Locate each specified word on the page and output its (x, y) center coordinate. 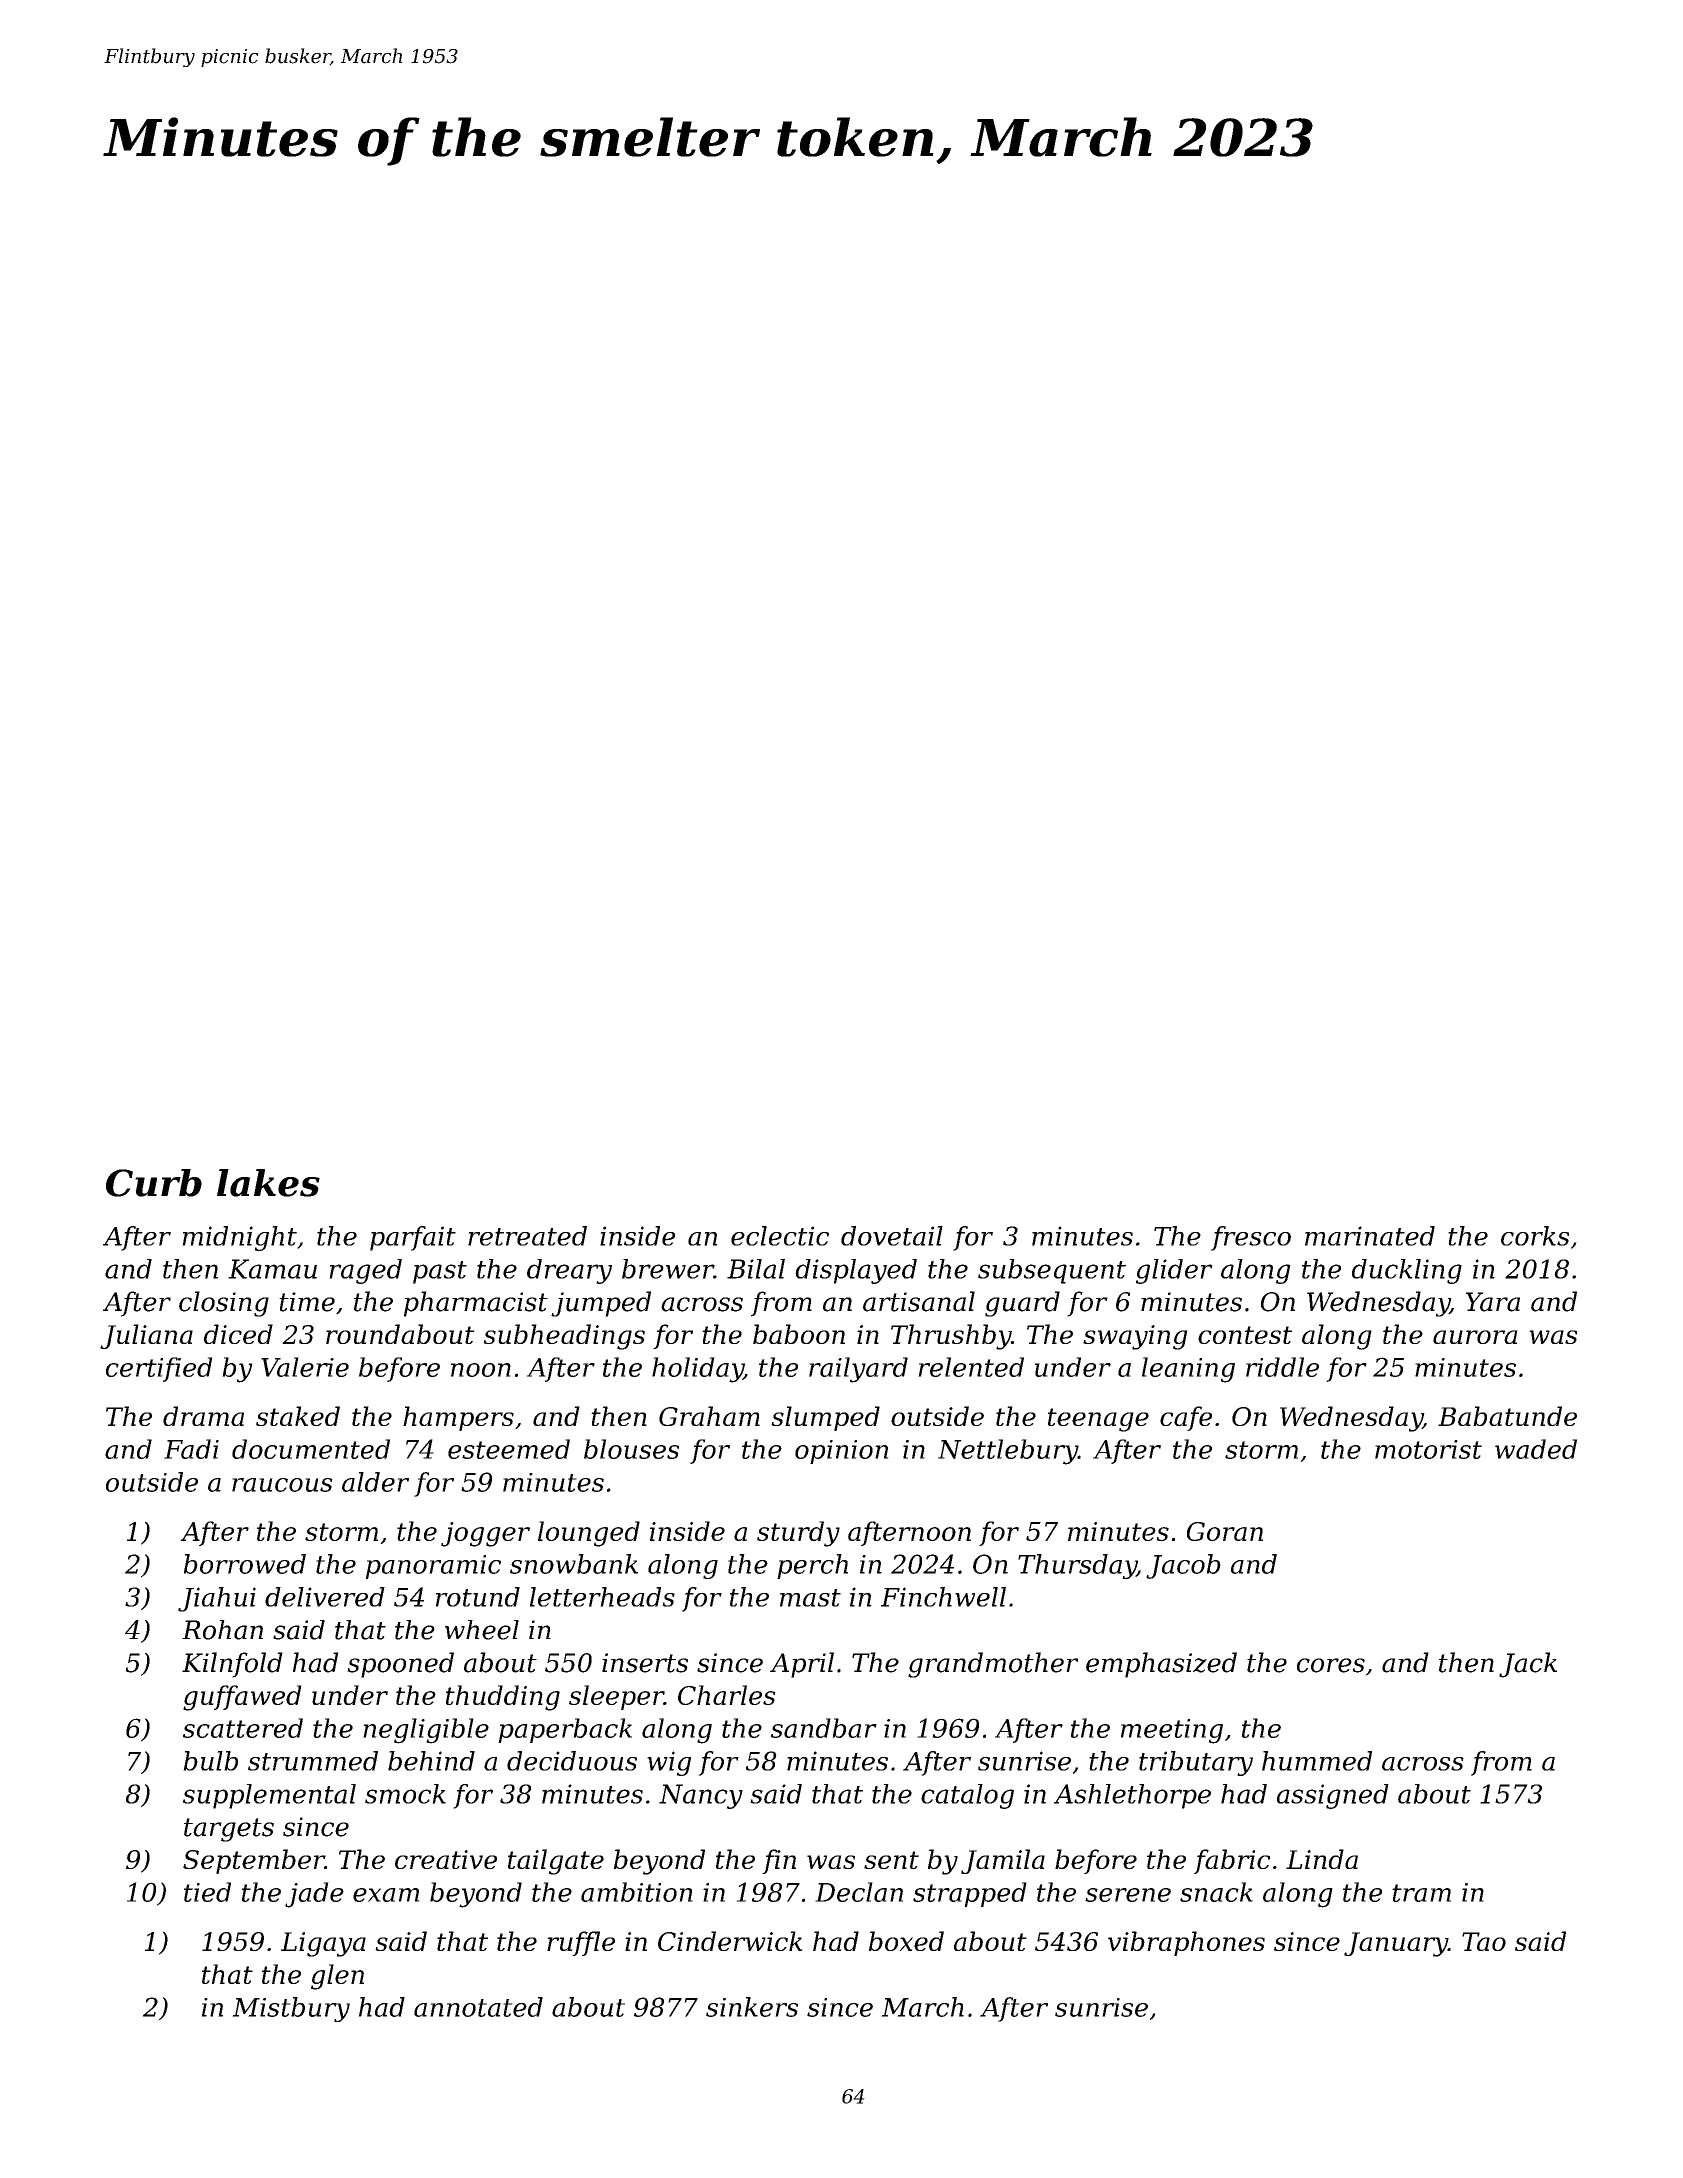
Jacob (1183, 1566)
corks (1535, 1236)
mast (810, 1598)
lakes (268, 1183)
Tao (1484, 1941)
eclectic (780, 1236)
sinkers (752, 2007)
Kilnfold (232, 1665)
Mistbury (291, 2009)
